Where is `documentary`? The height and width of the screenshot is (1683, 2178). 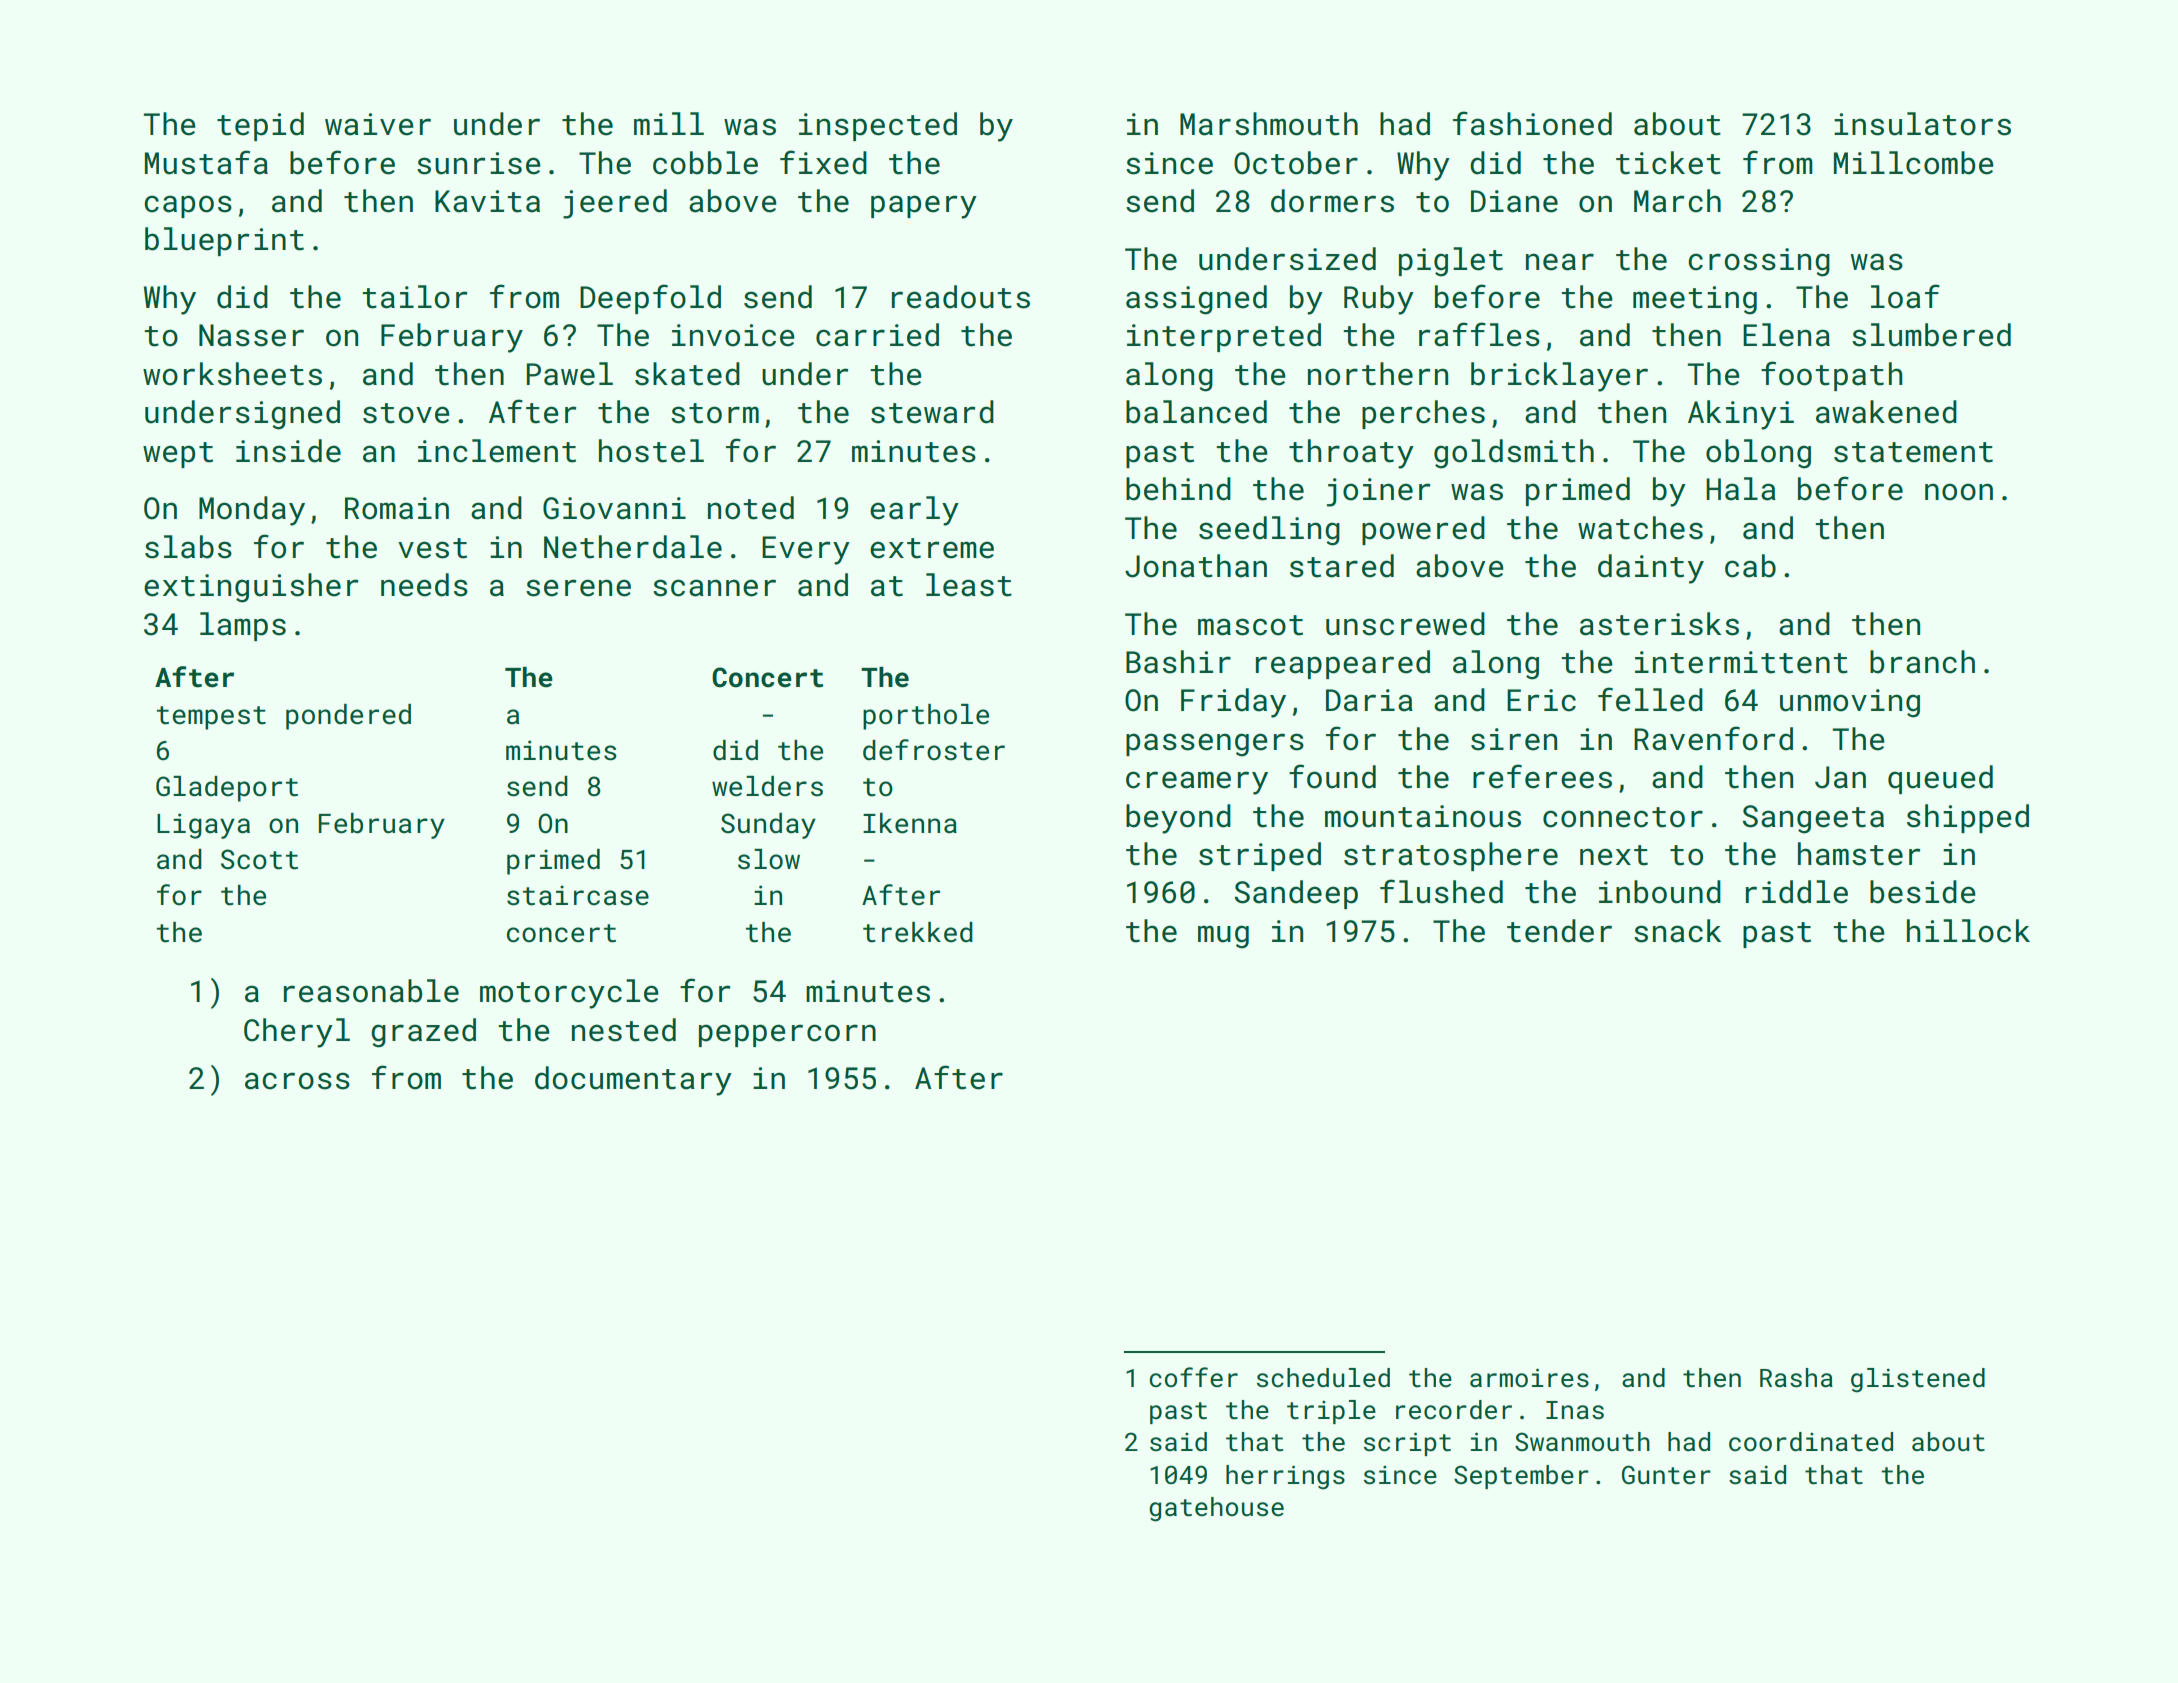 documentary is located at coordinates (633, 1081).
